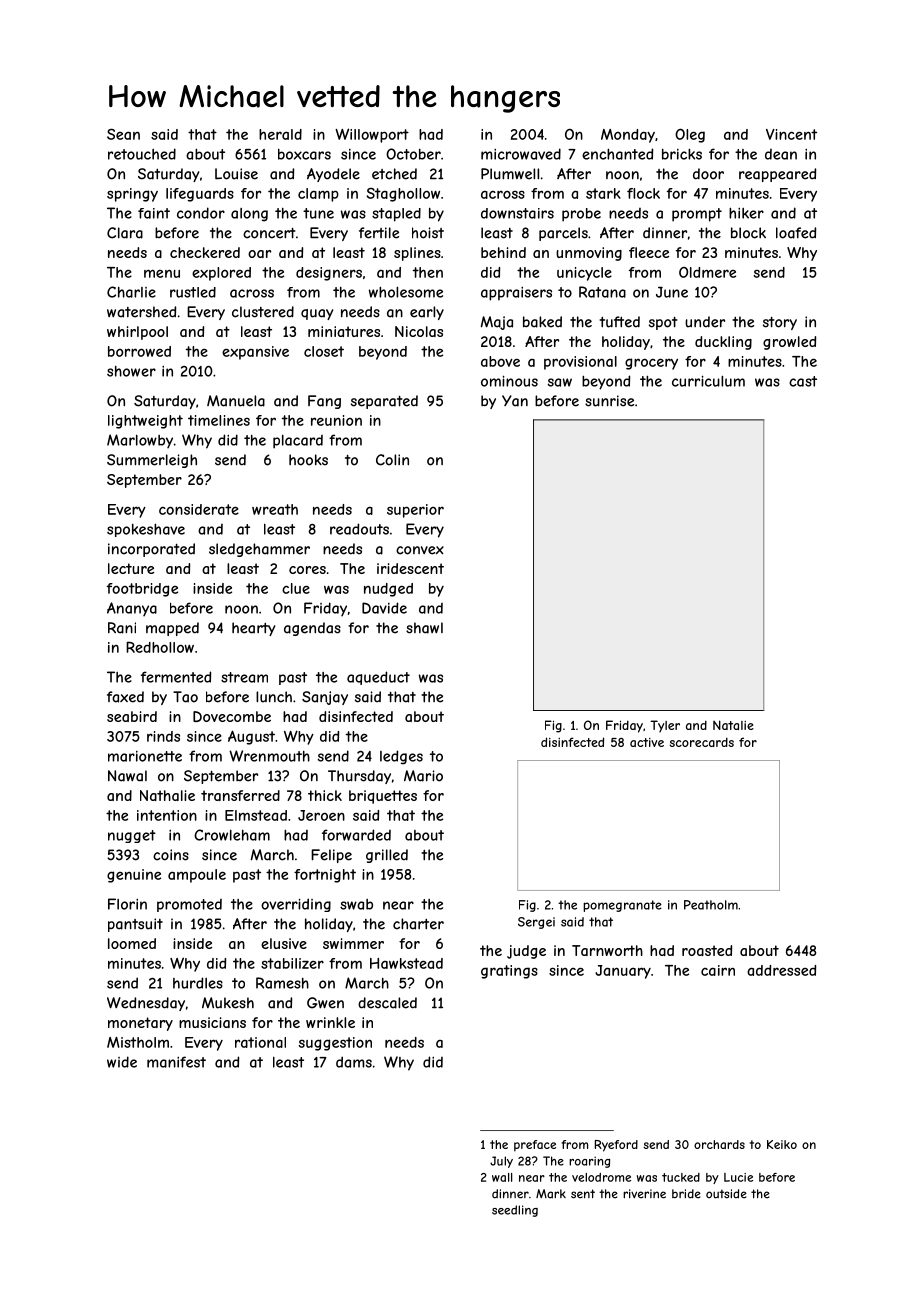  I want to click on seedling, so click(515, 1211).
